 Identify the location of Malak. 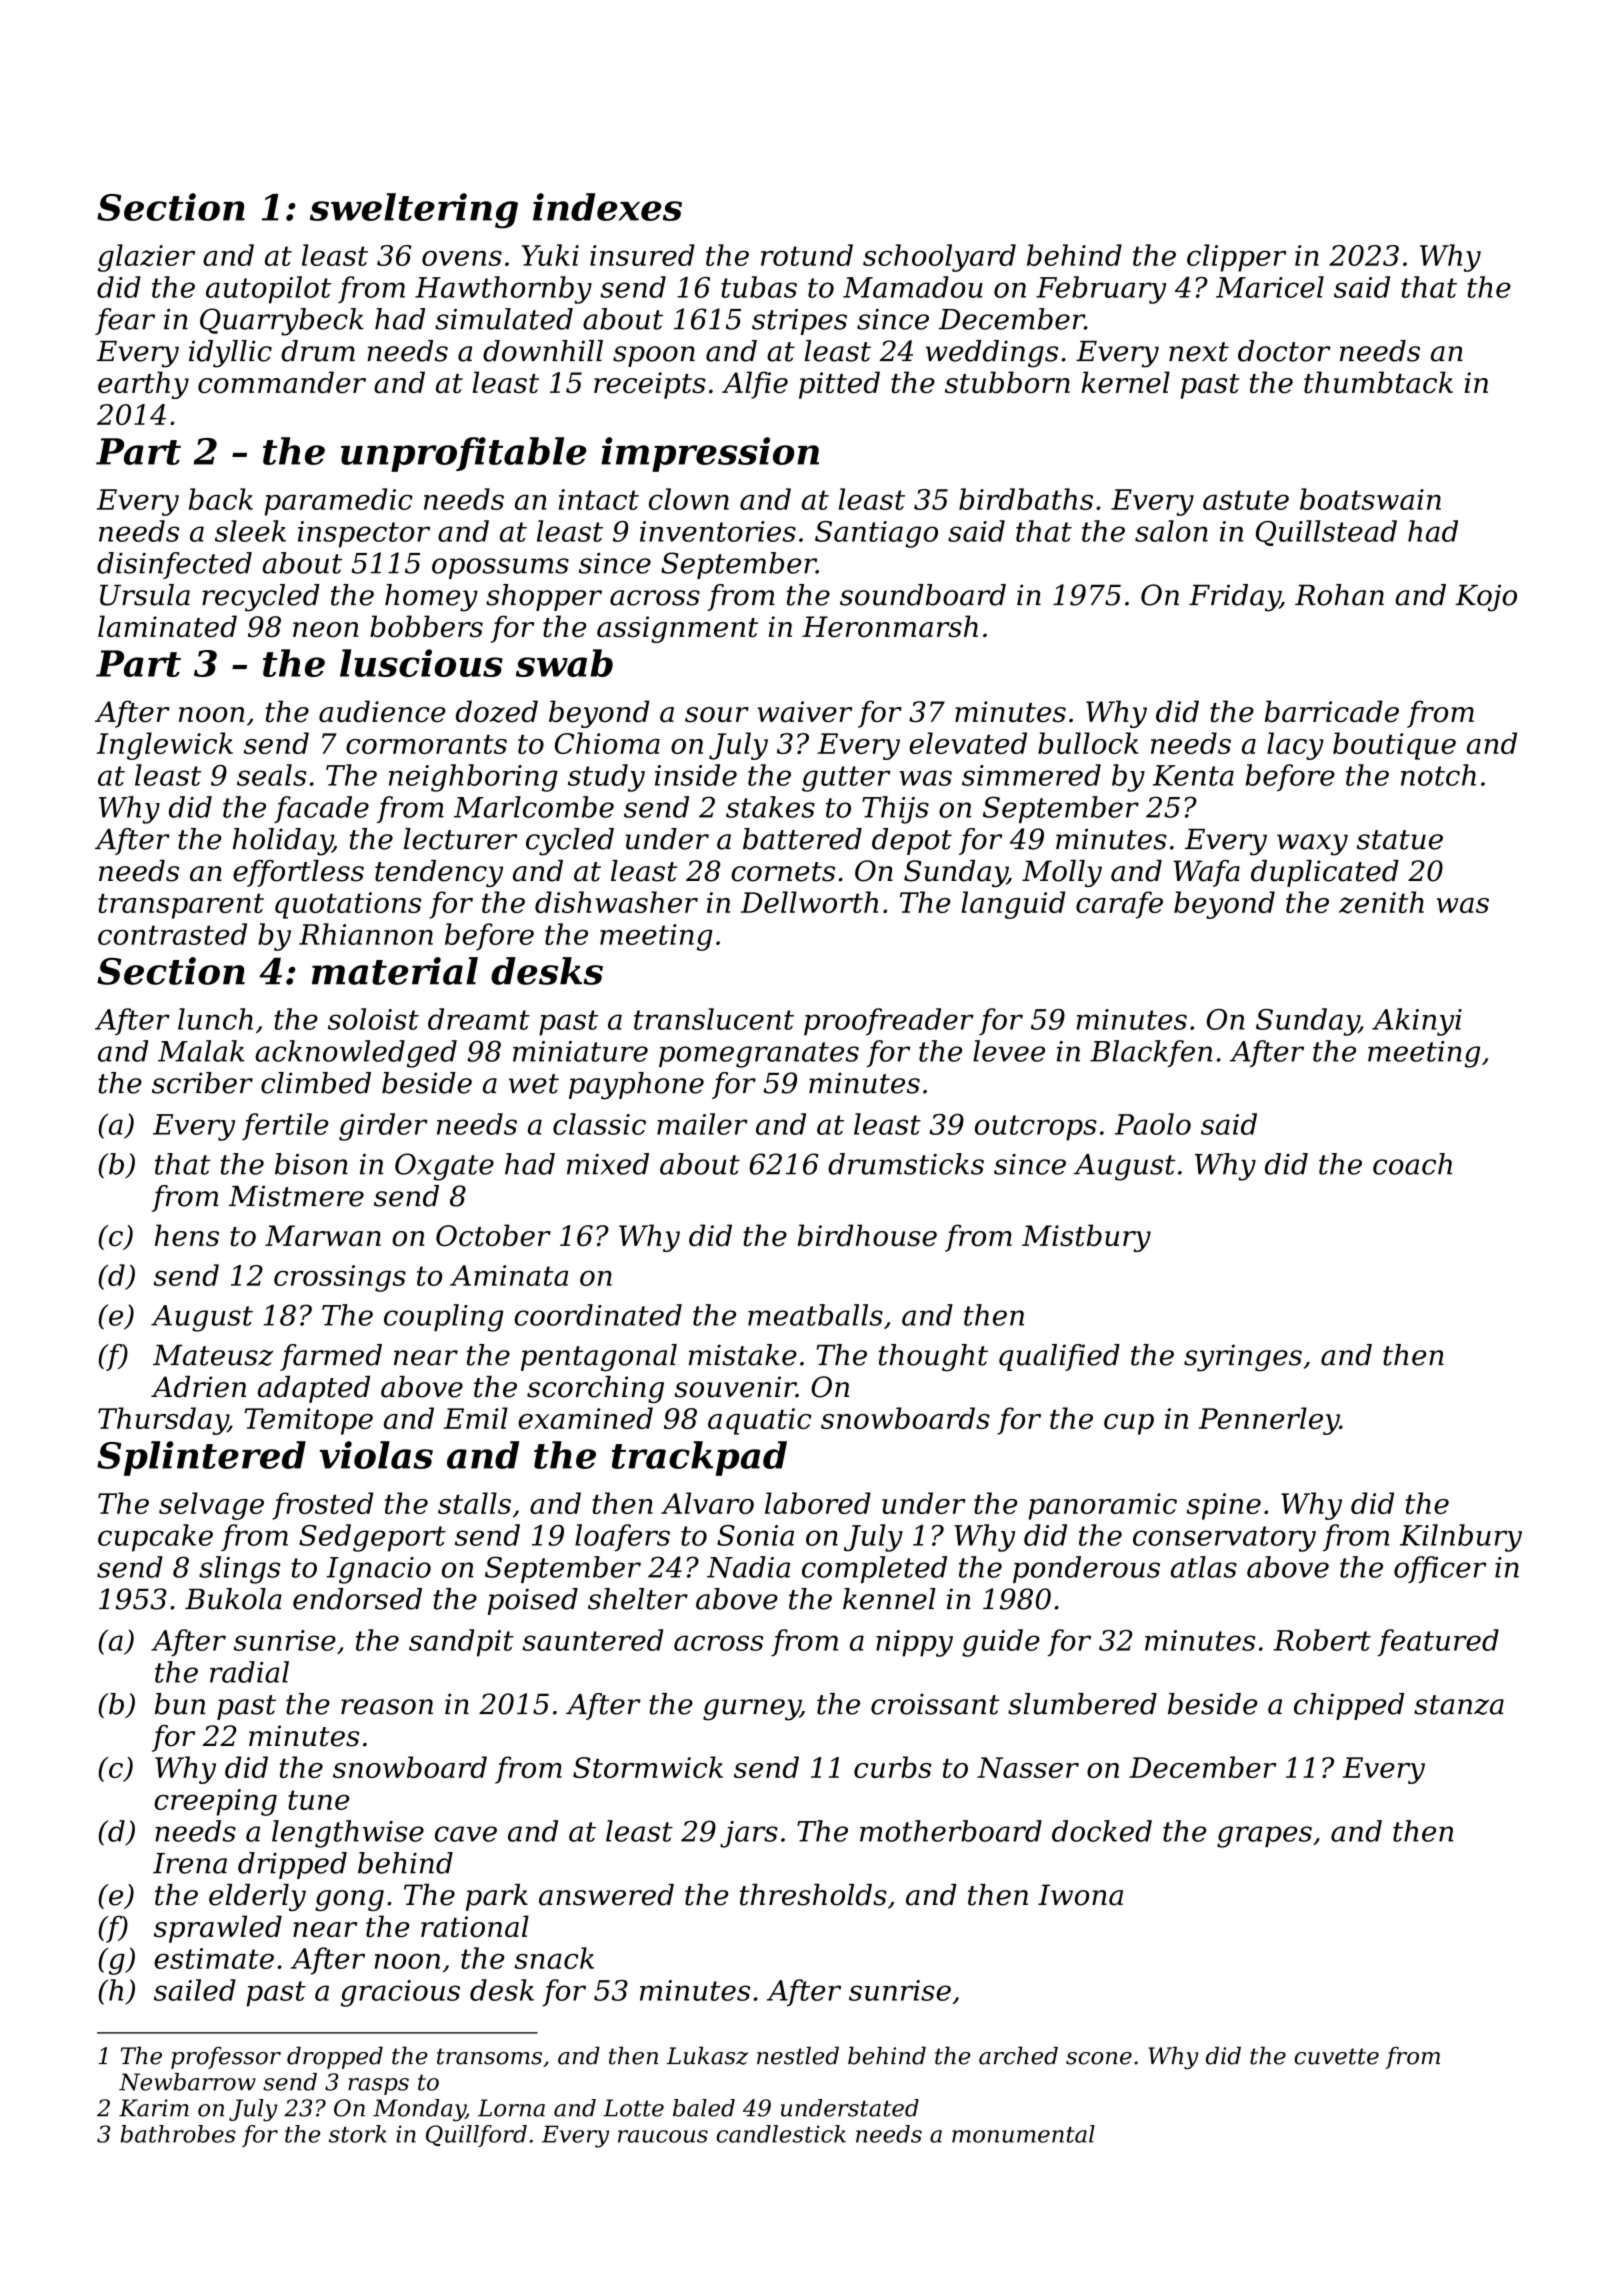
(201, 1051).
